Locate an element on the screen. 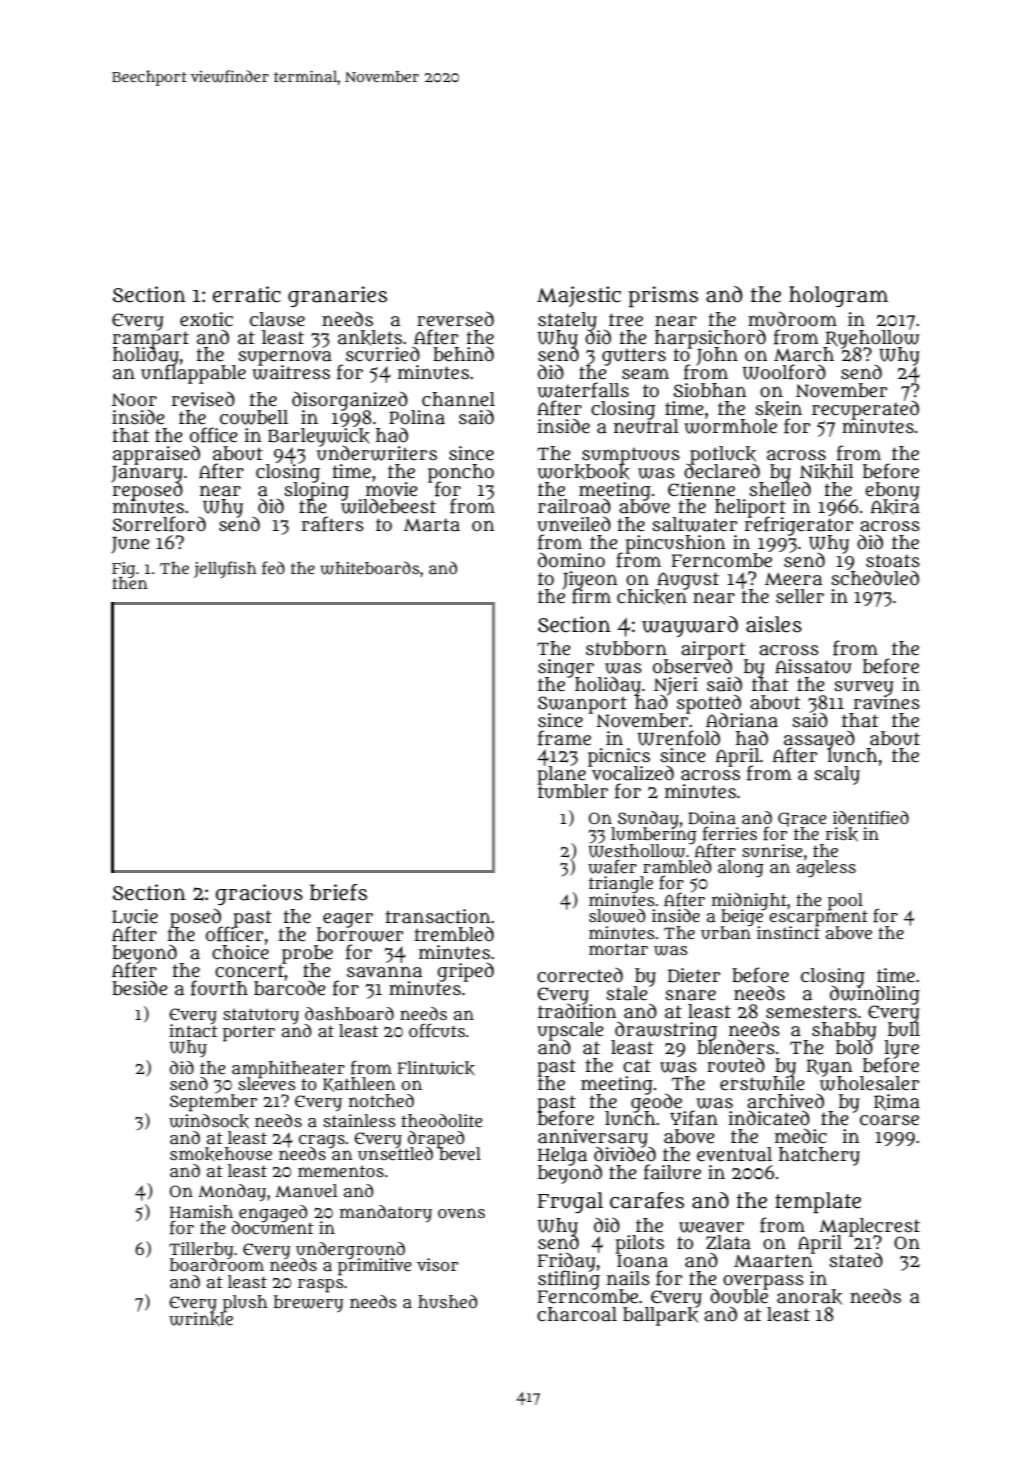 The width and height of the screenshot is (1032, 1466). stainless is located at coordinates (359, 1120).
